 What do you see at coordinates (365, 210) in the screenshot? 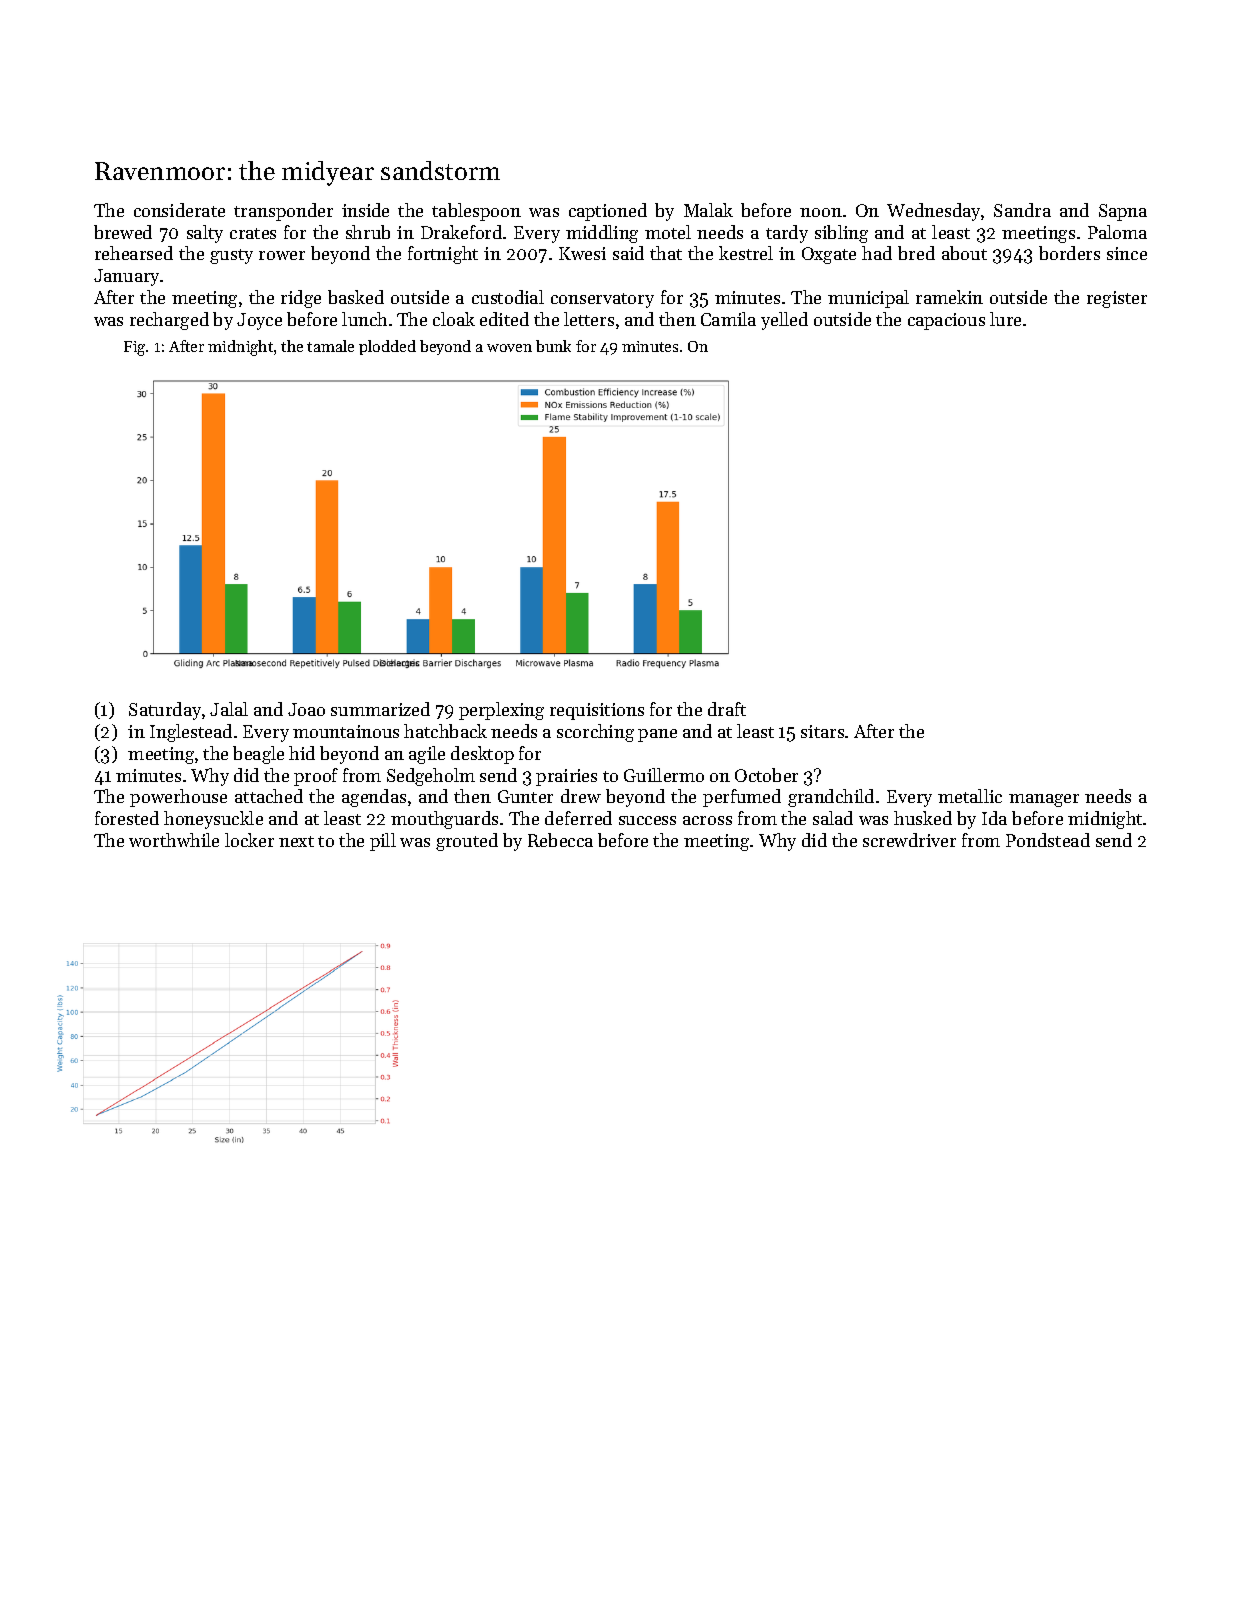
I see `inside` at bounding box center [365, 210].
